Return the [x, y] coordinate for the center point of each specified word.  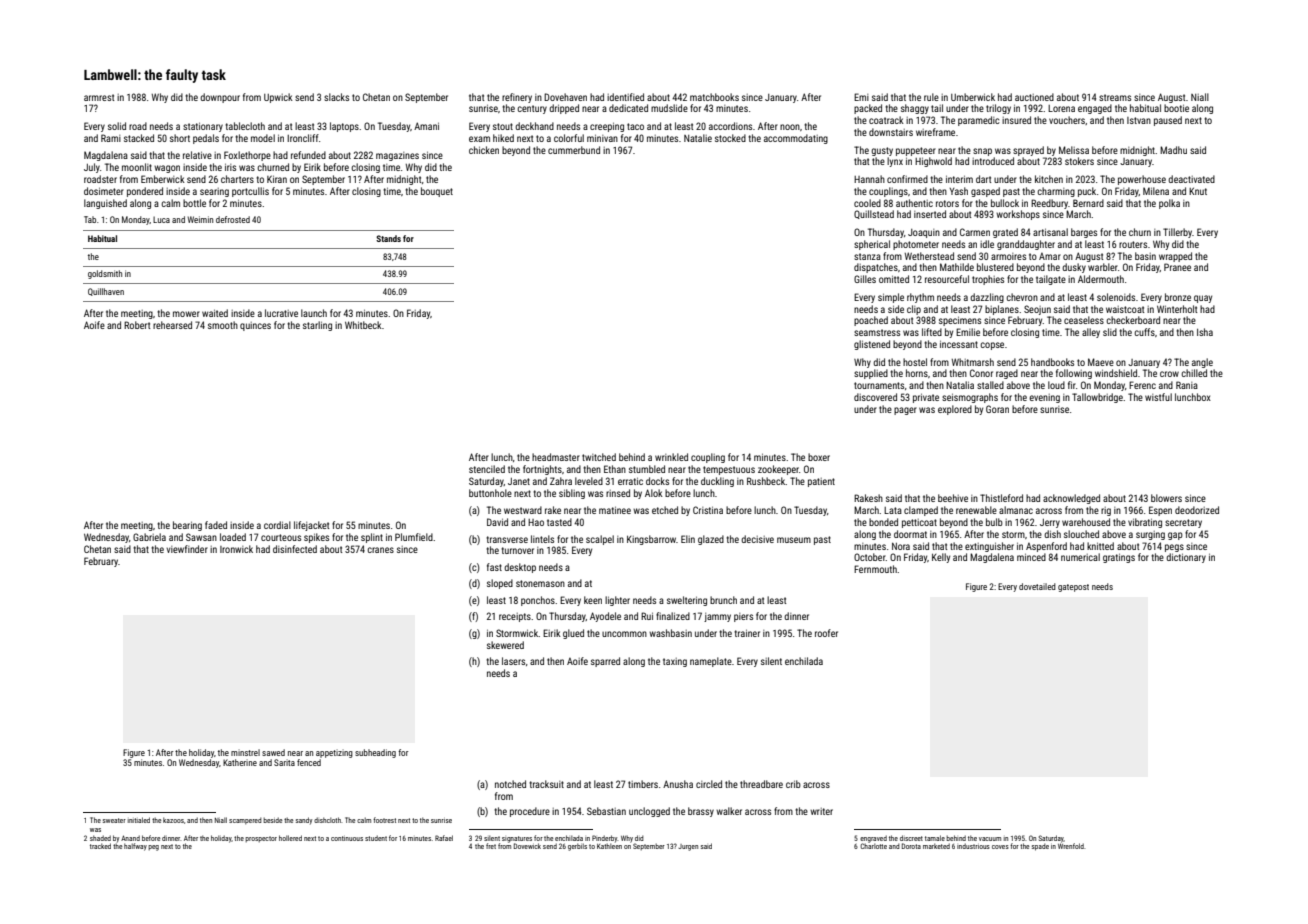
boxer [819, 457]
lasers [513, 661]
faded [216, 525]
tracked [100, 846]
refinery [517, 98]
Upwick [278, 98]
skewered [505, 645]
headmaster [556, 457]
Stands [388, 238]
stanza [867, 256]
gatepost [1073, 588]
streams [1115, 97]
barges [1084, 233]
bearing [187, 526]
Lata [893, 510]
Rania [1187, 385]
